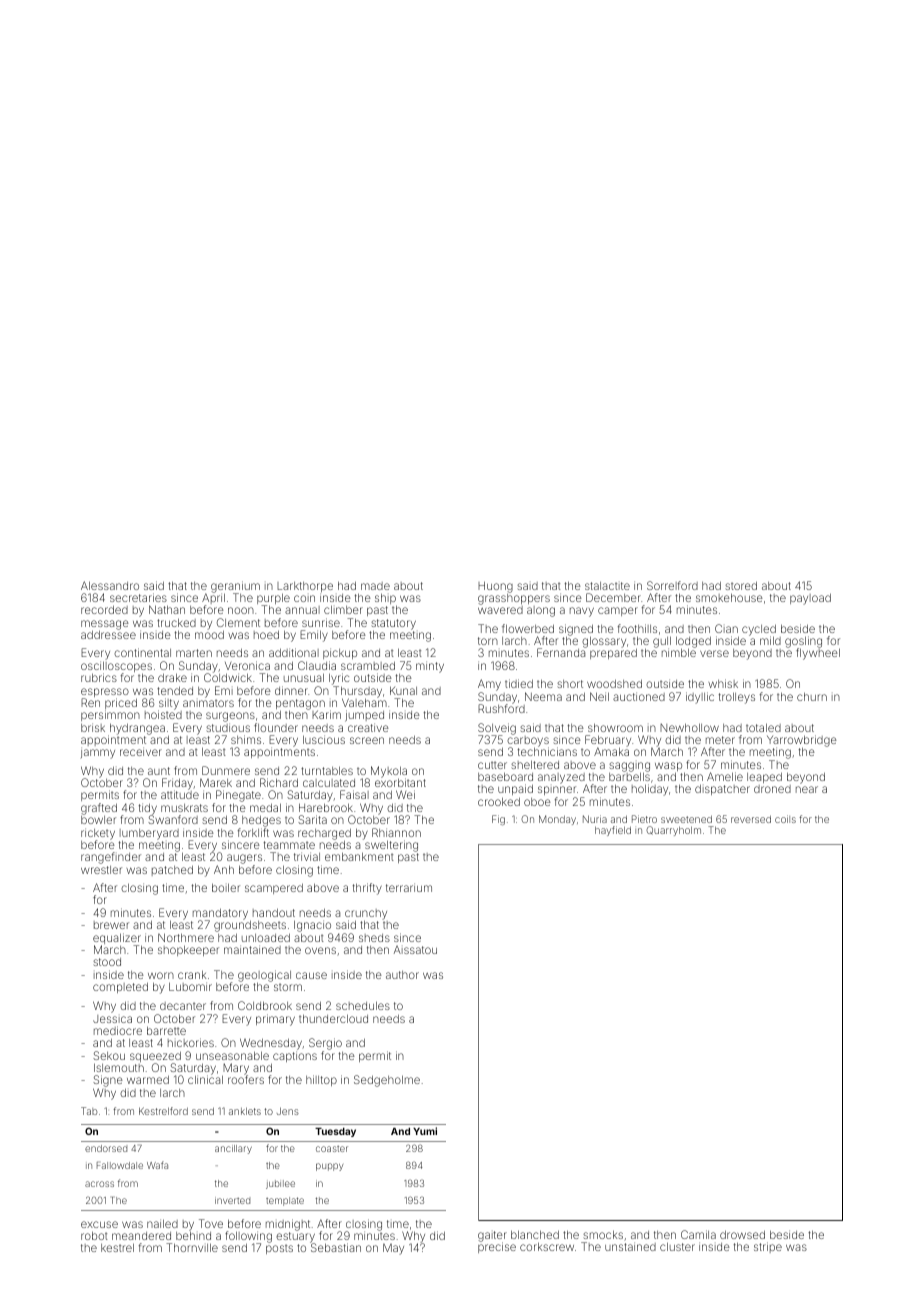  I want to click on May, so click(393, 1249).
